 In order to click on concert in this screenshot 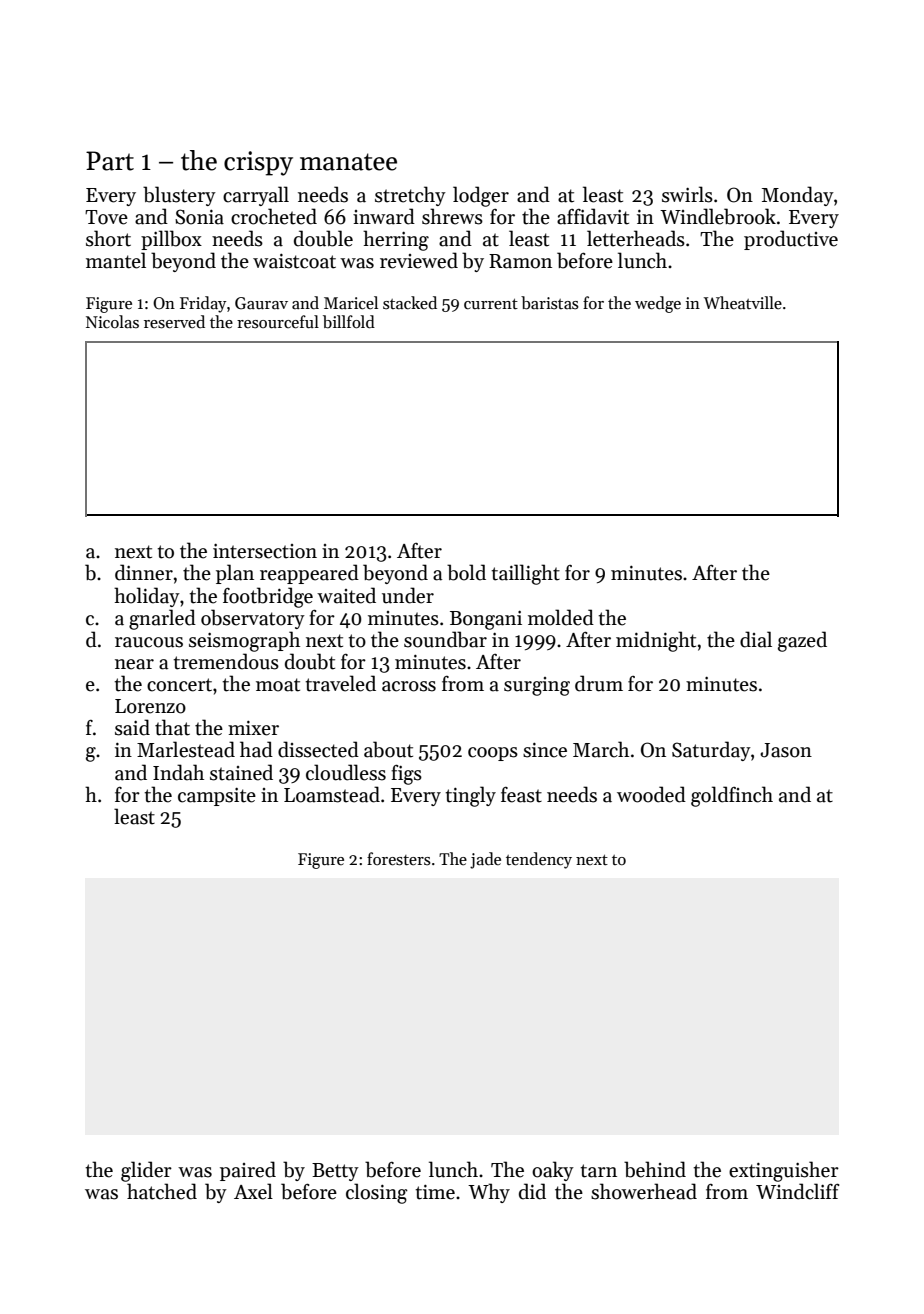, I will do `click(179, 685)`.
